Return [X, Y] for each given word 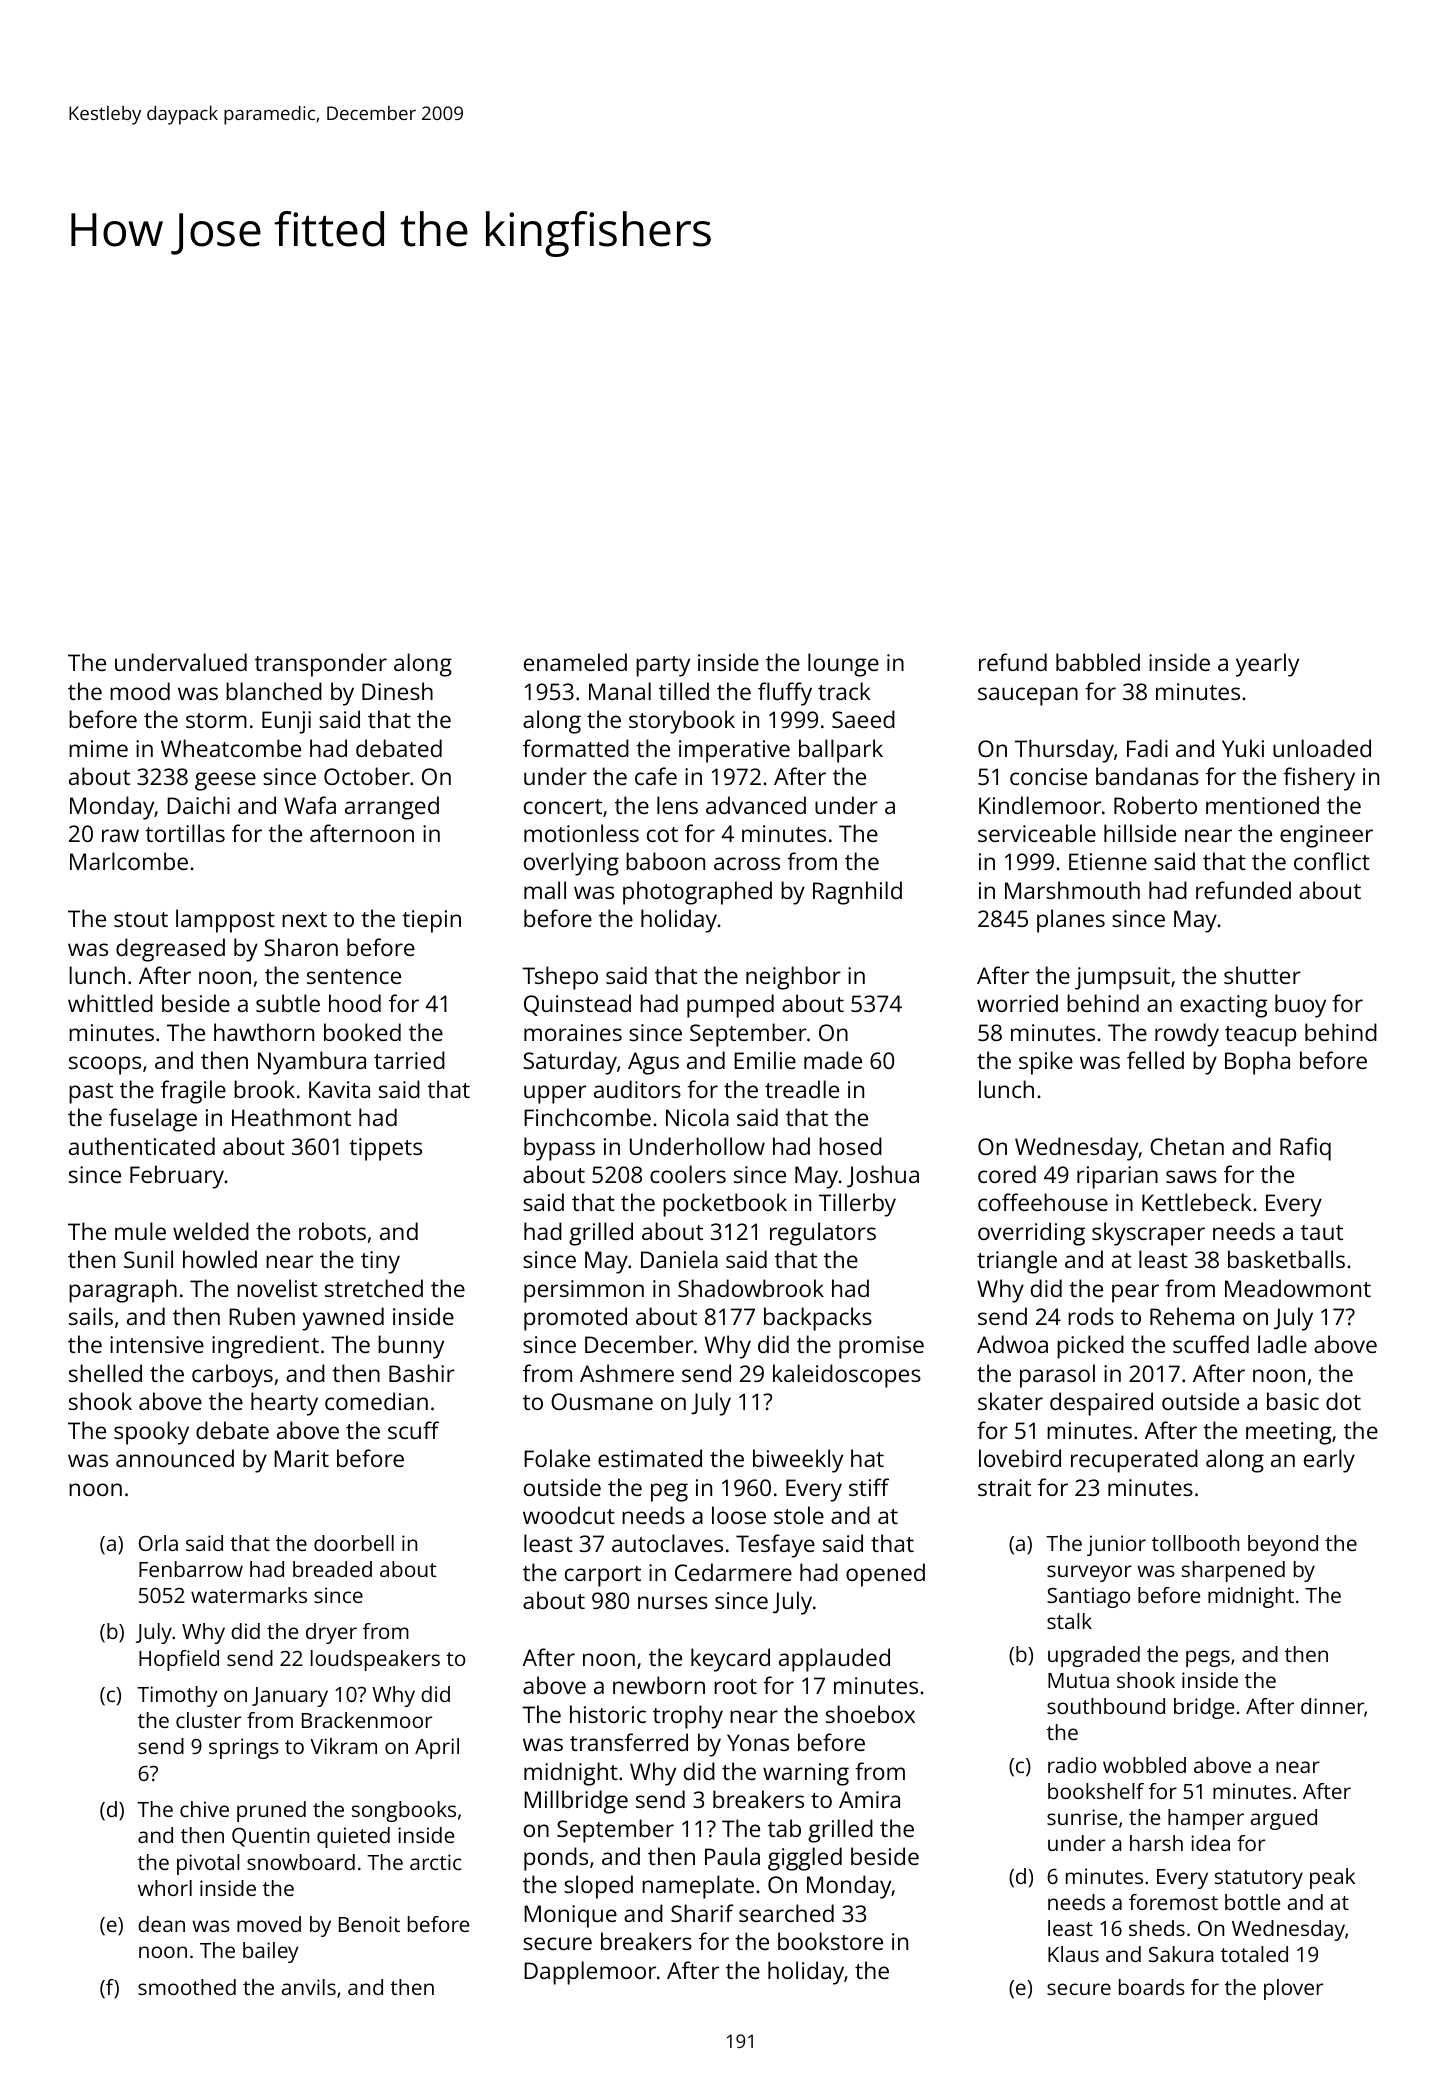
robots [332, 1231]
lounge [843, 665]
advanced [756, 805]
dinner [1332, 1706]
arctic [435, 1862]
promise [881, 1347]
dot [1343, 1401]
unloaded [1322, 748]
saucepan [1028, 696]
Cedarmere [733, 1572]
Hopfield [179, 1660]
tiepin [431, 921]
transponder [321, 665]
